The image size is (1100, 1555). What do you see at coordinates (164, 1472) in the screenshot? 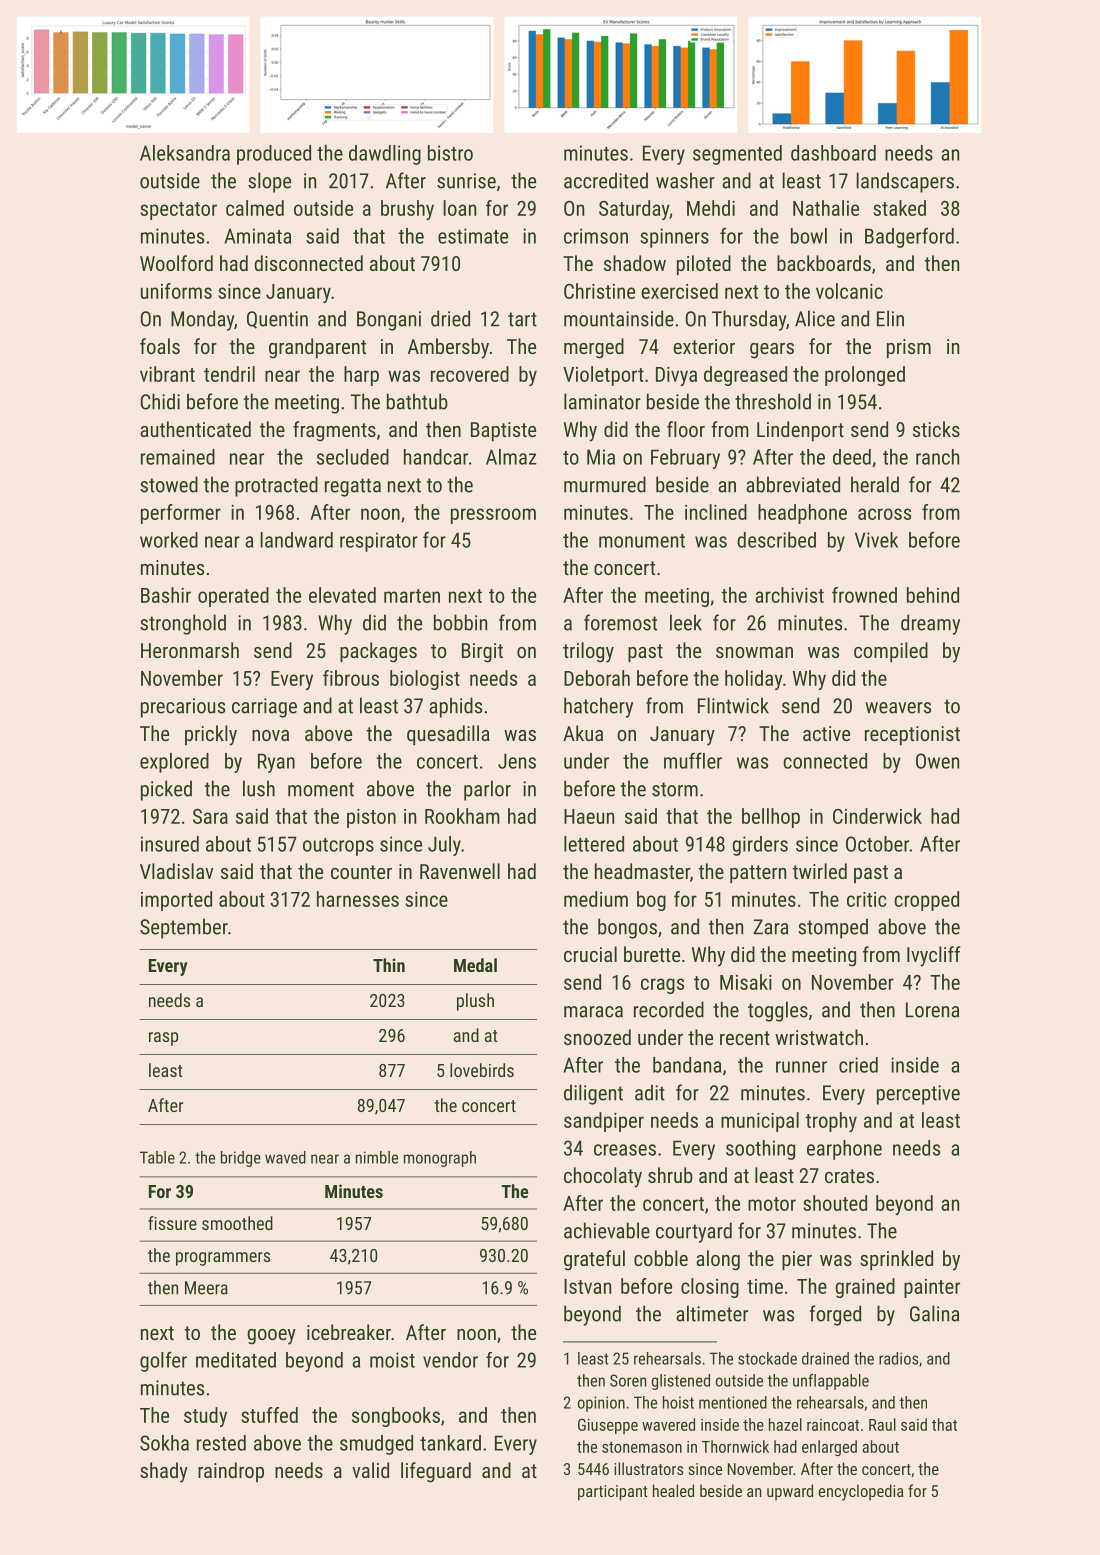
I see `shady` at bounding box center [164, 1472].
